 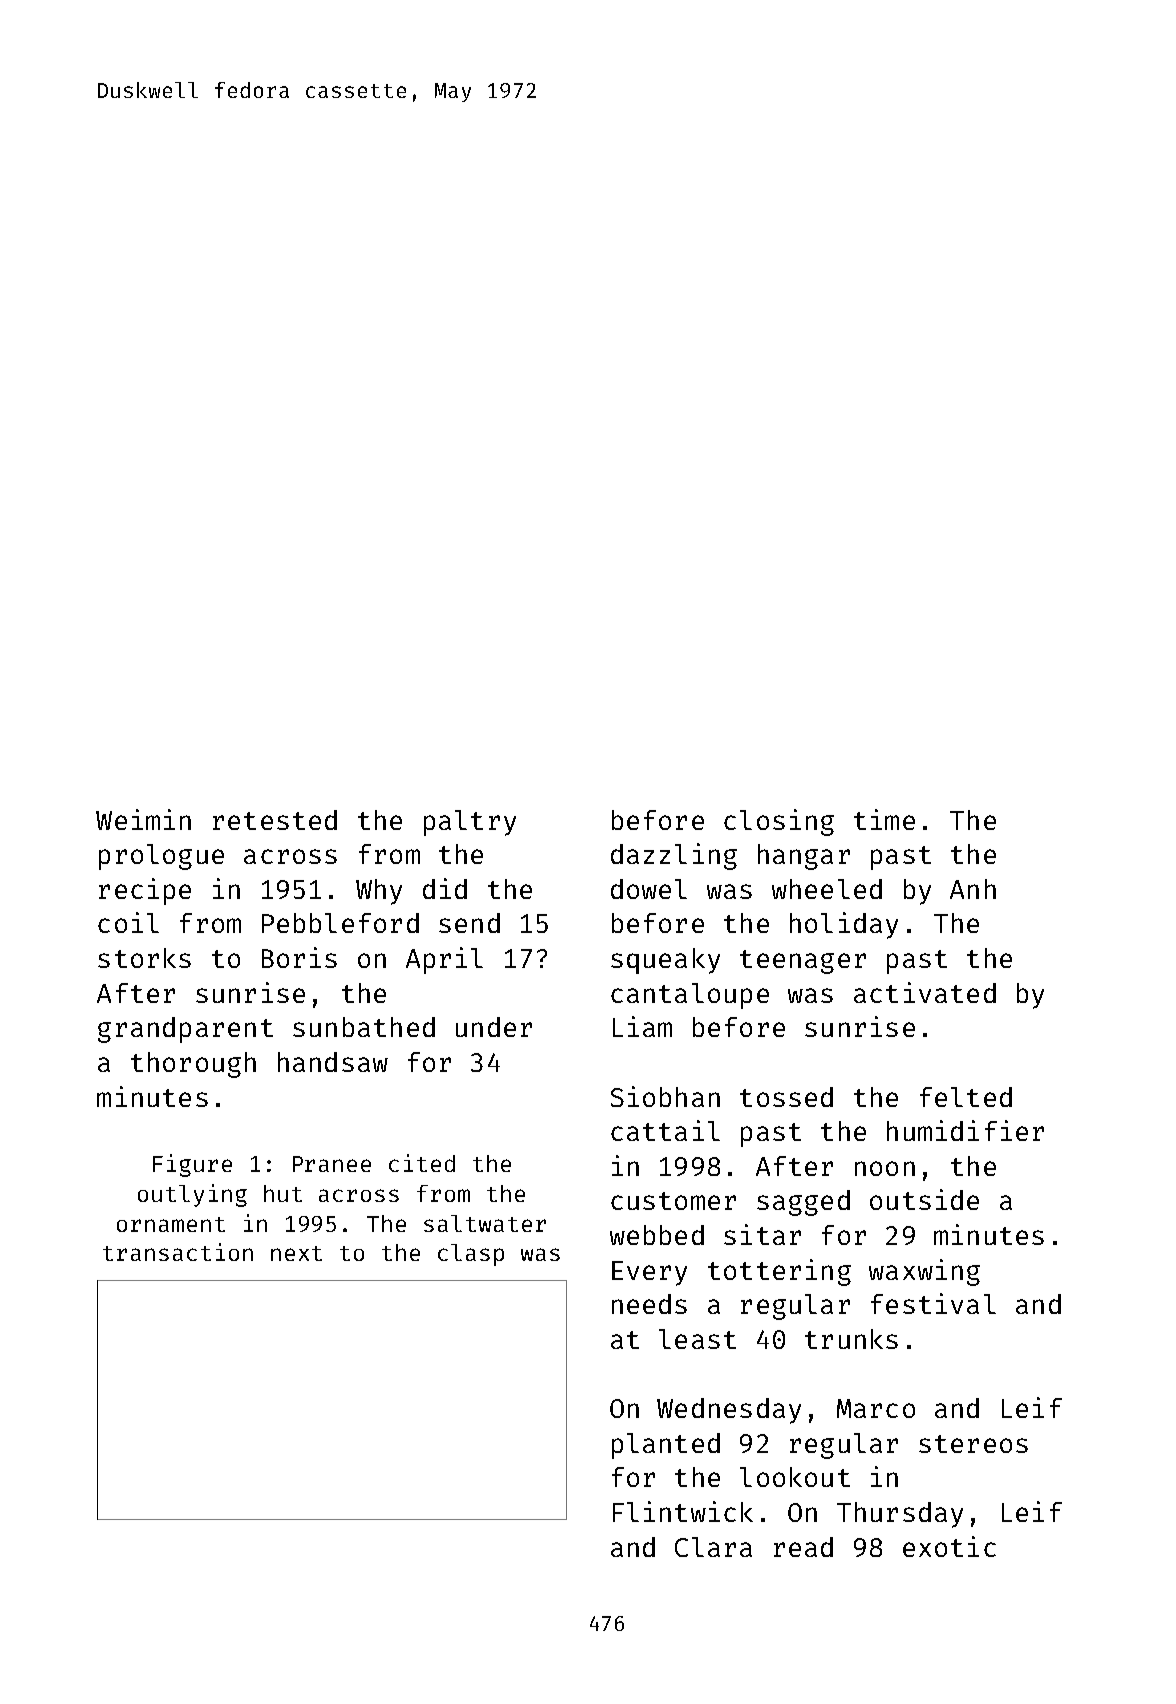 What do you see at coordinates (900, 1515) in the image?
I see `Thursday` at bounding box center [900, 1515].
